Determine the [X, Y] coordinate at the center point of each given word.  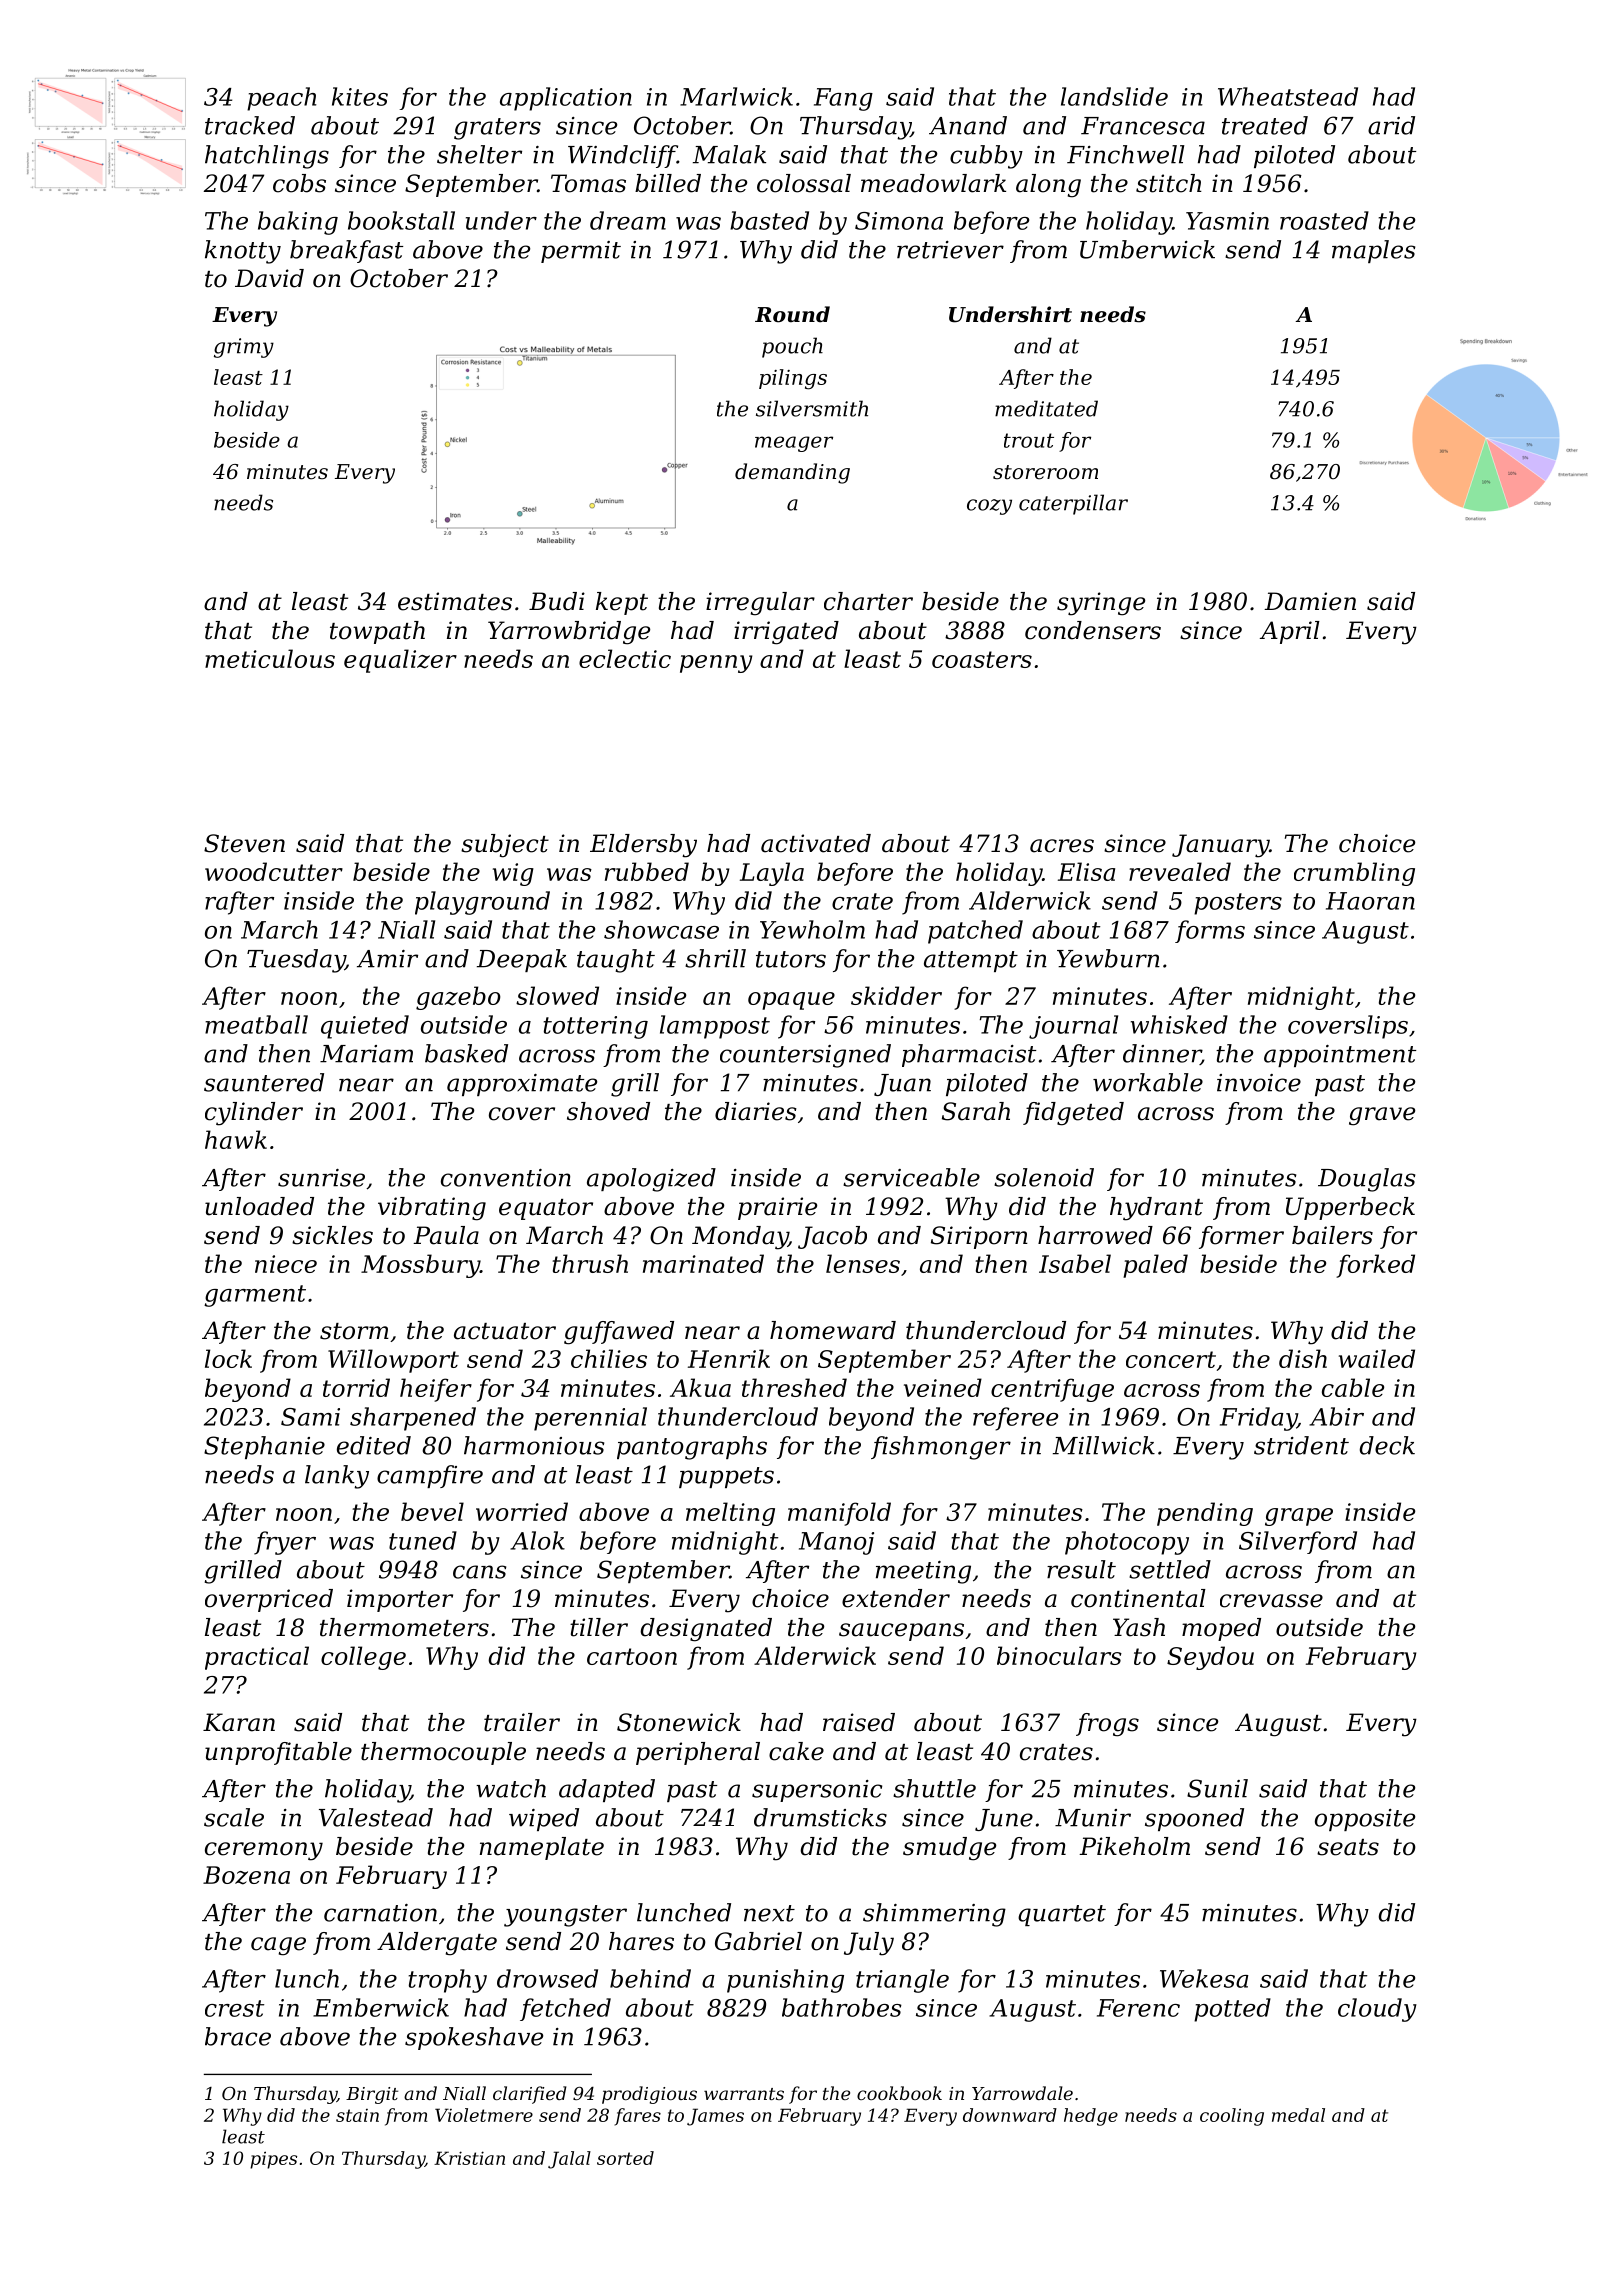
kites [360, 96]
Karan [239, 1722]
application [566, 99]
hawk [236, 1139]
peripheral [698, 1753]
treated [1265, 125]
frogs [1107, 1725]
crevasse [1271, 1601]
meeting [923, 1572]
